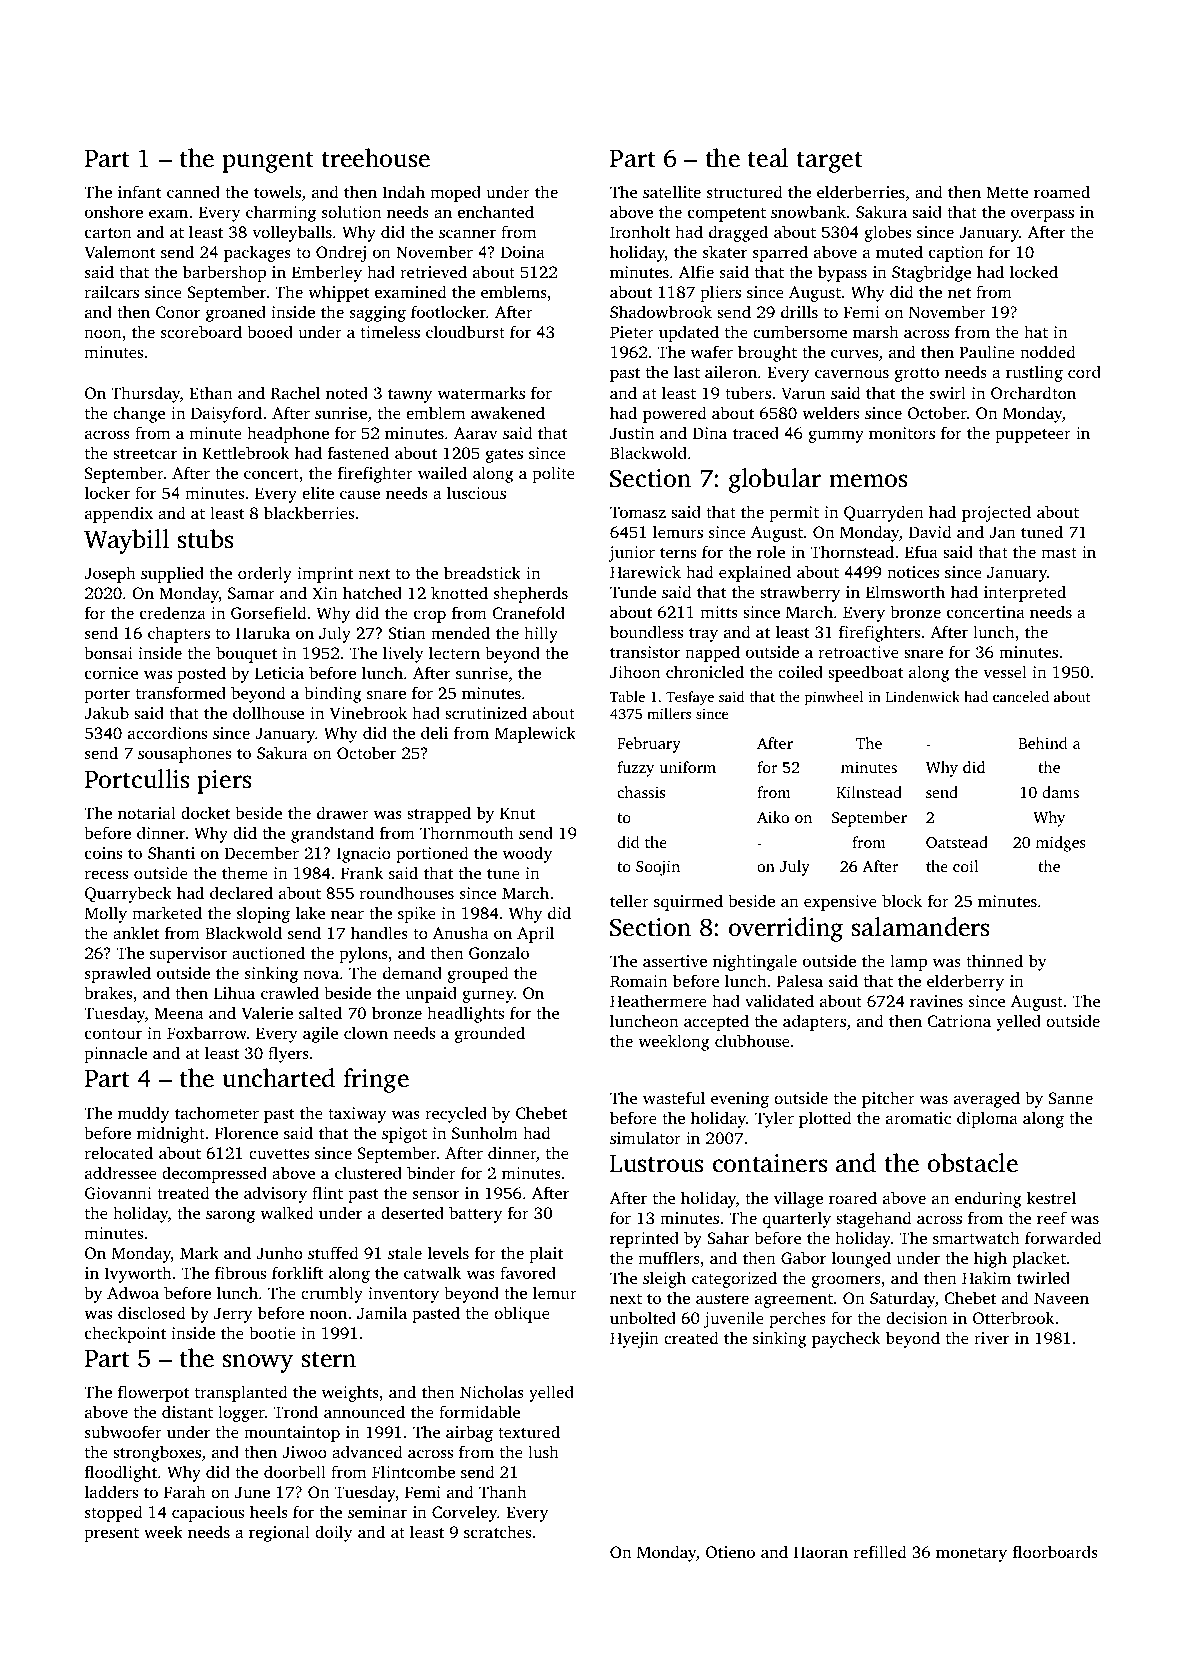  I want to click on adapters, so click(814, 1022).
